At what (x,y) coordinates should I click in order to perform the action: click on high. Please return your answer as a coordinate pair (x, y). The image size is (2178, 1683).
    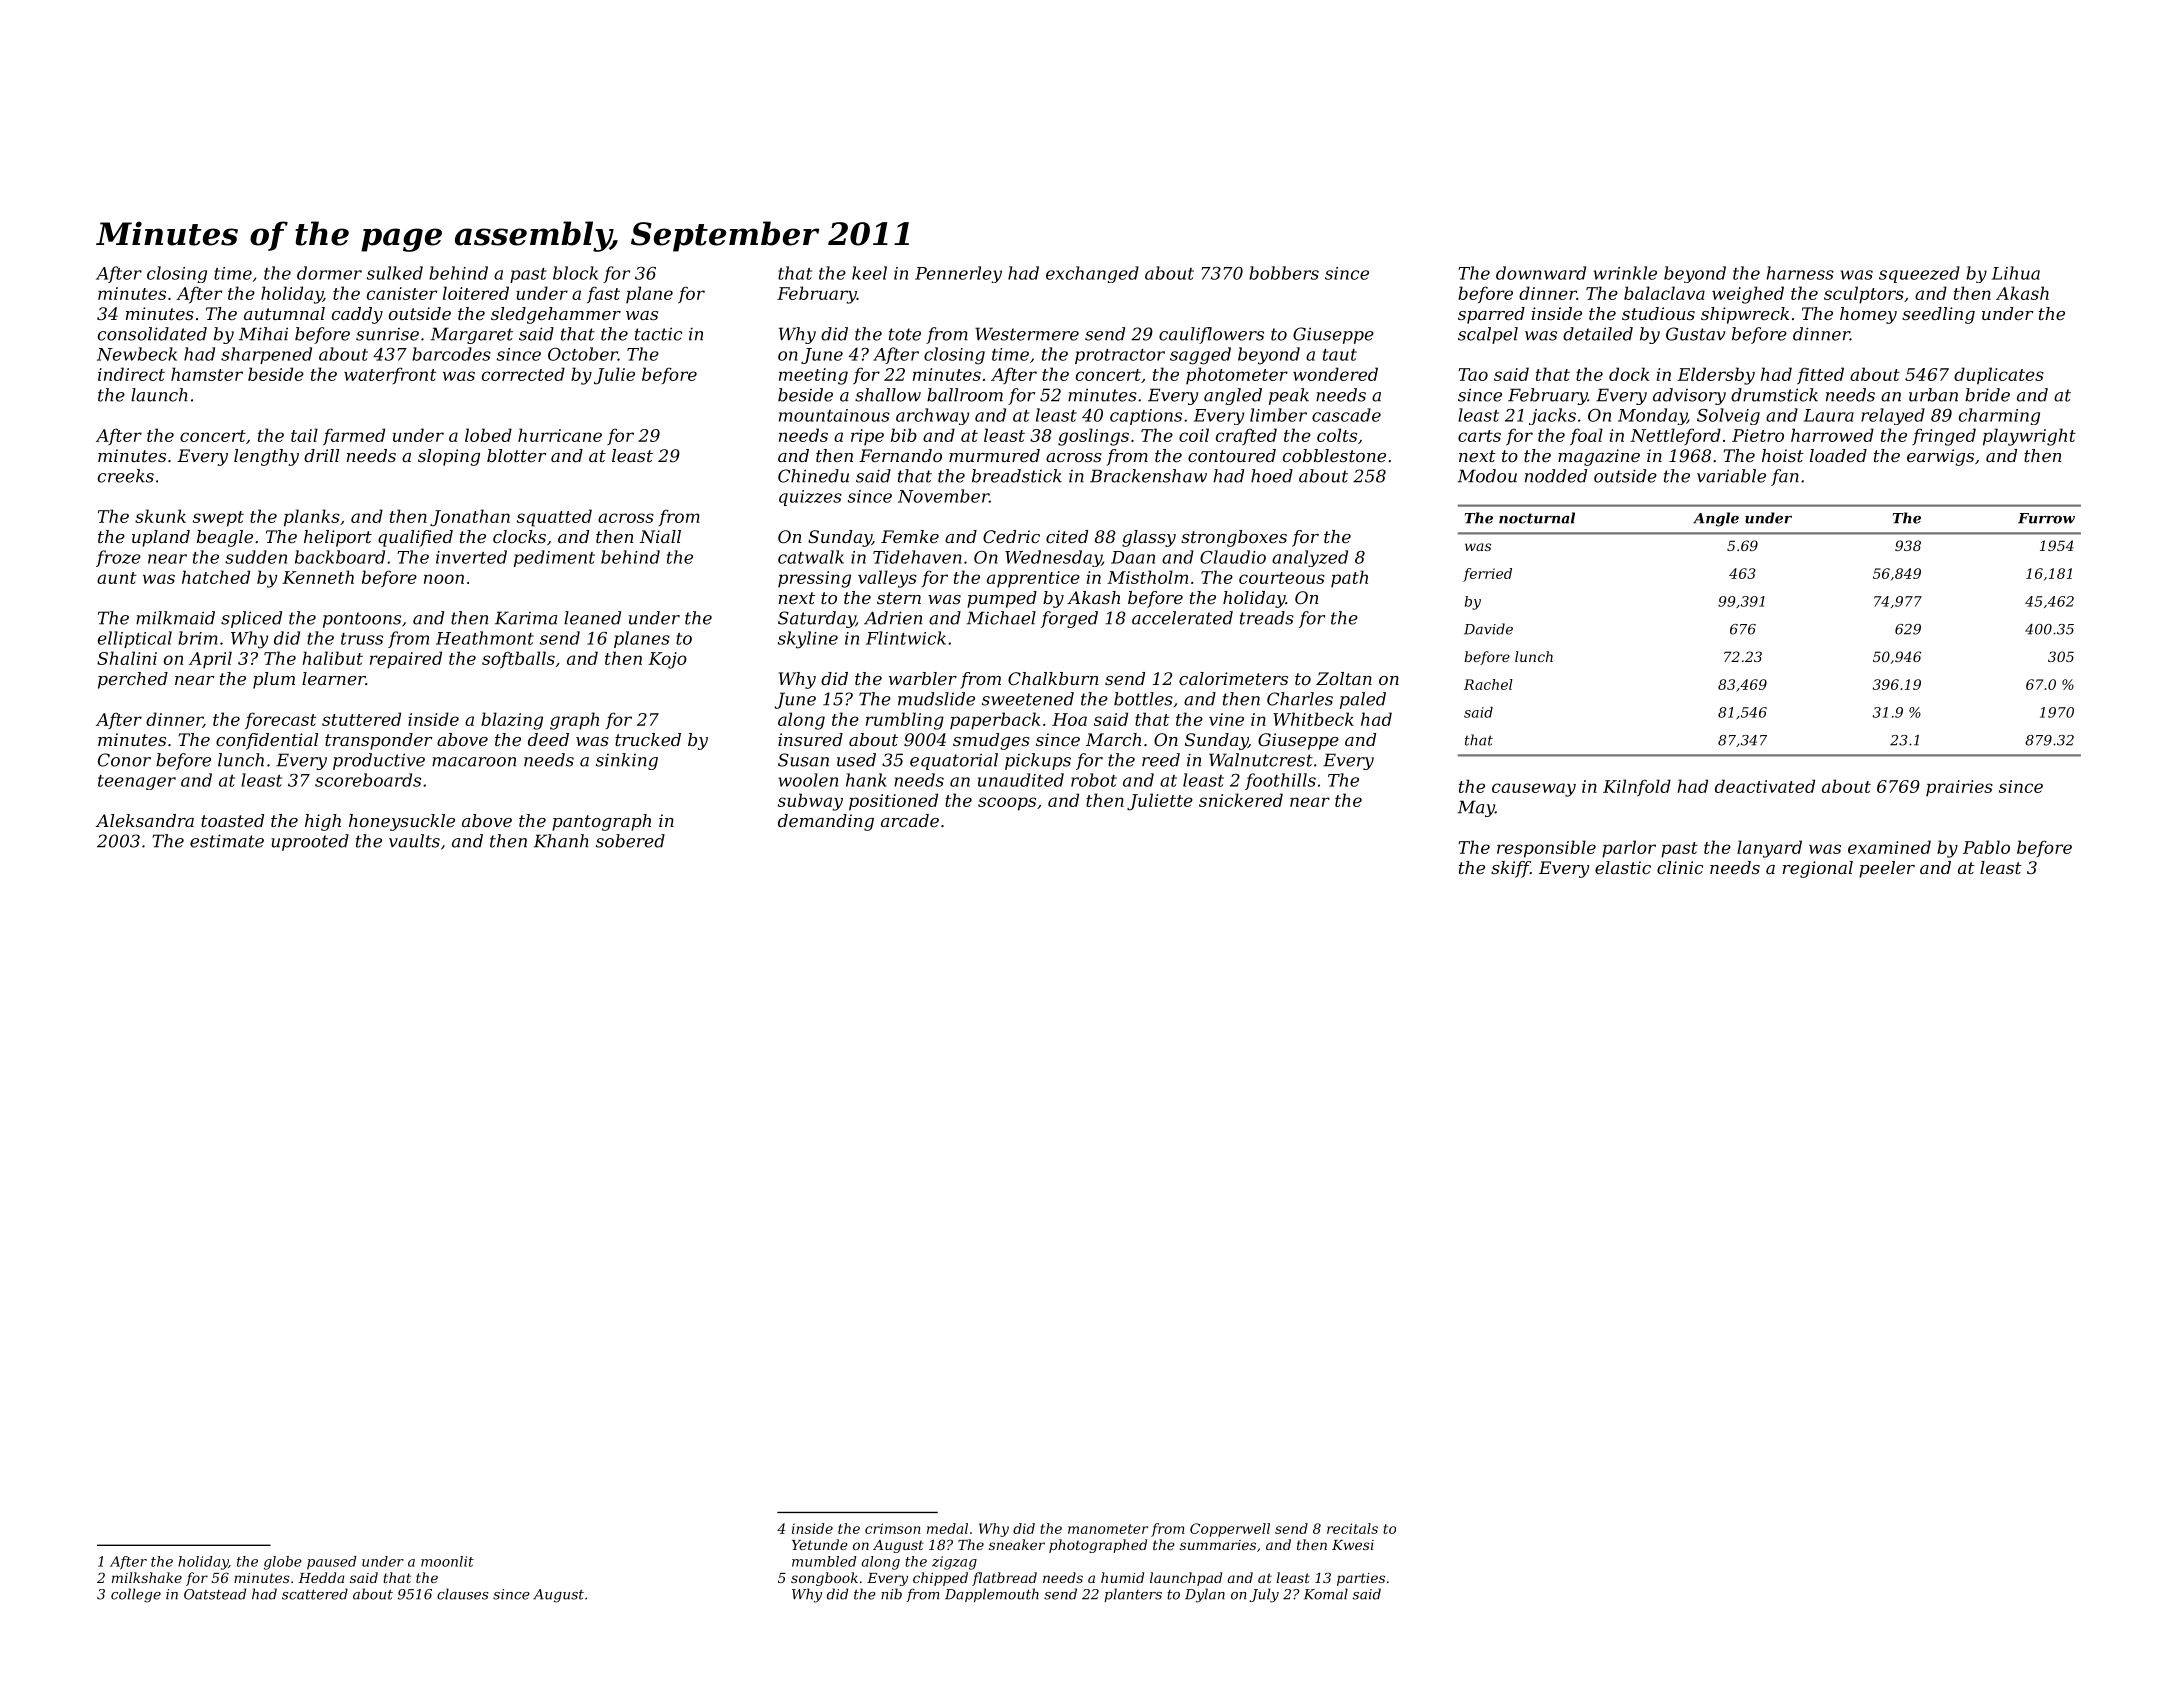
    Looking at the image, I should click on (323, 822).
